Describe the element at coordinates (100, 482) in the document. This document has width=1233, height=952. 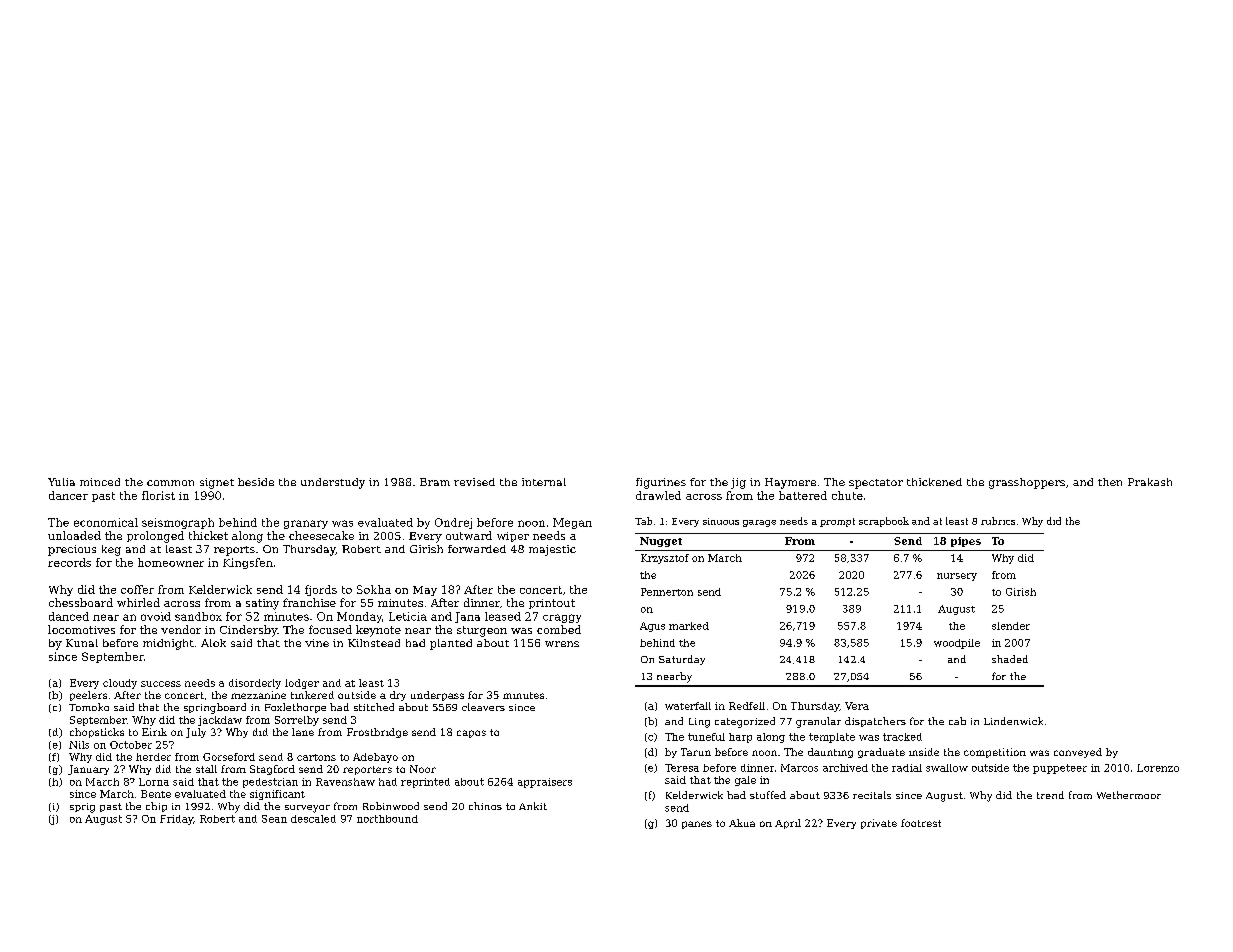
I see `minced` at that location.
